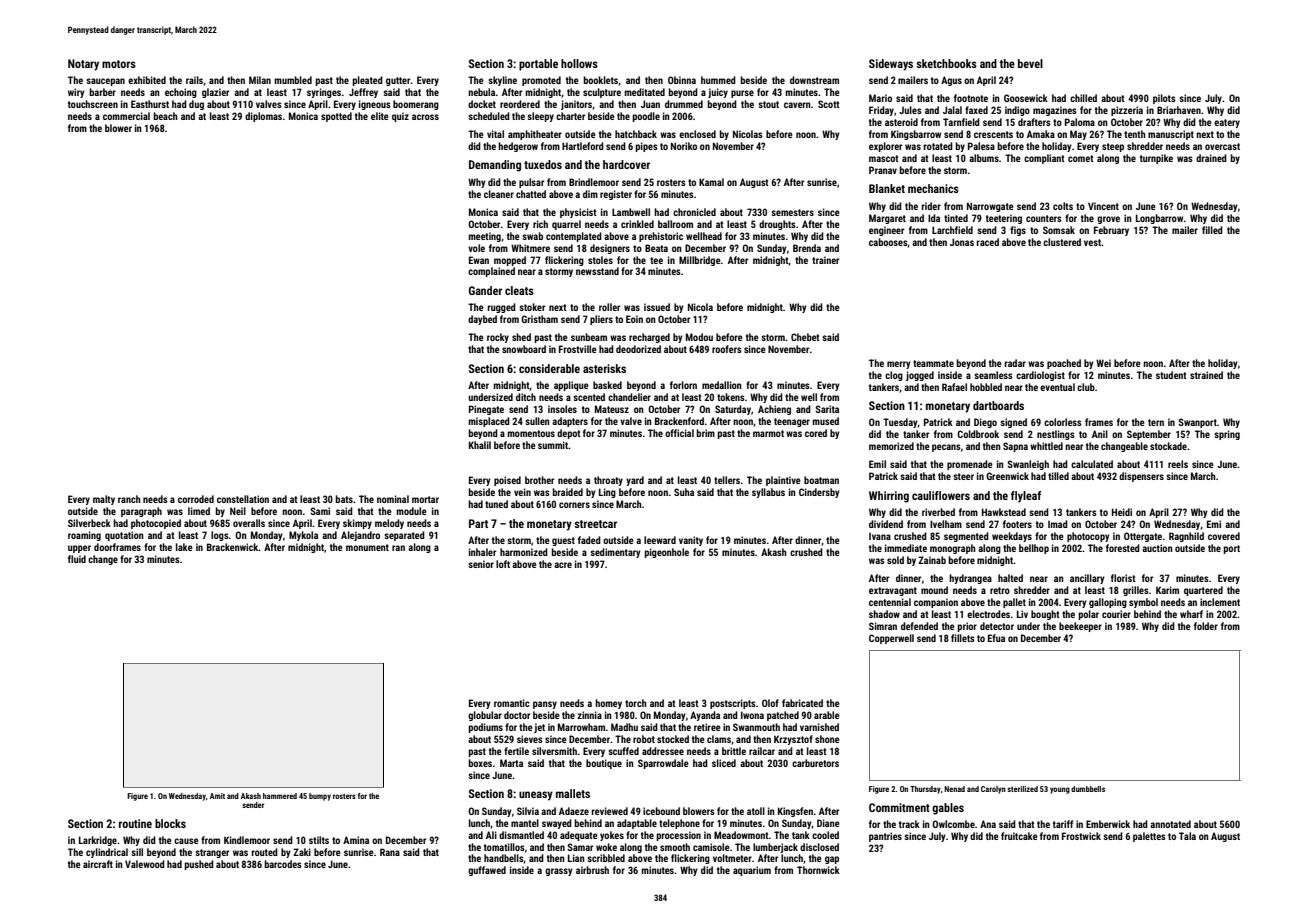  What do you see at coordinates (1004, 512) in the page?
I see `Hawkstead` at bounding box center [1004, 512].
